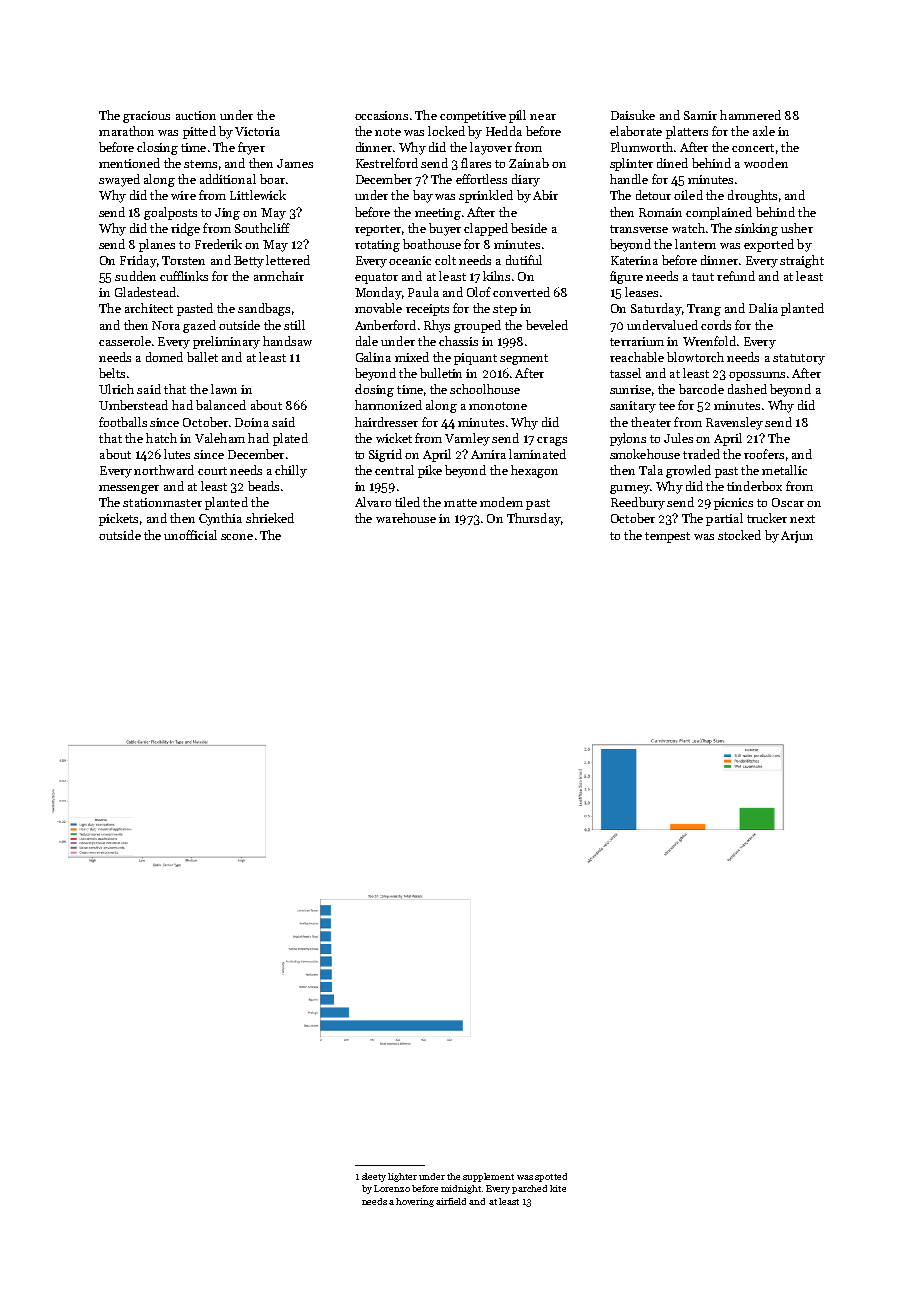  Describe the element at coordinates (488, 1177) in the screenshot. I see `supplement` at that location.
